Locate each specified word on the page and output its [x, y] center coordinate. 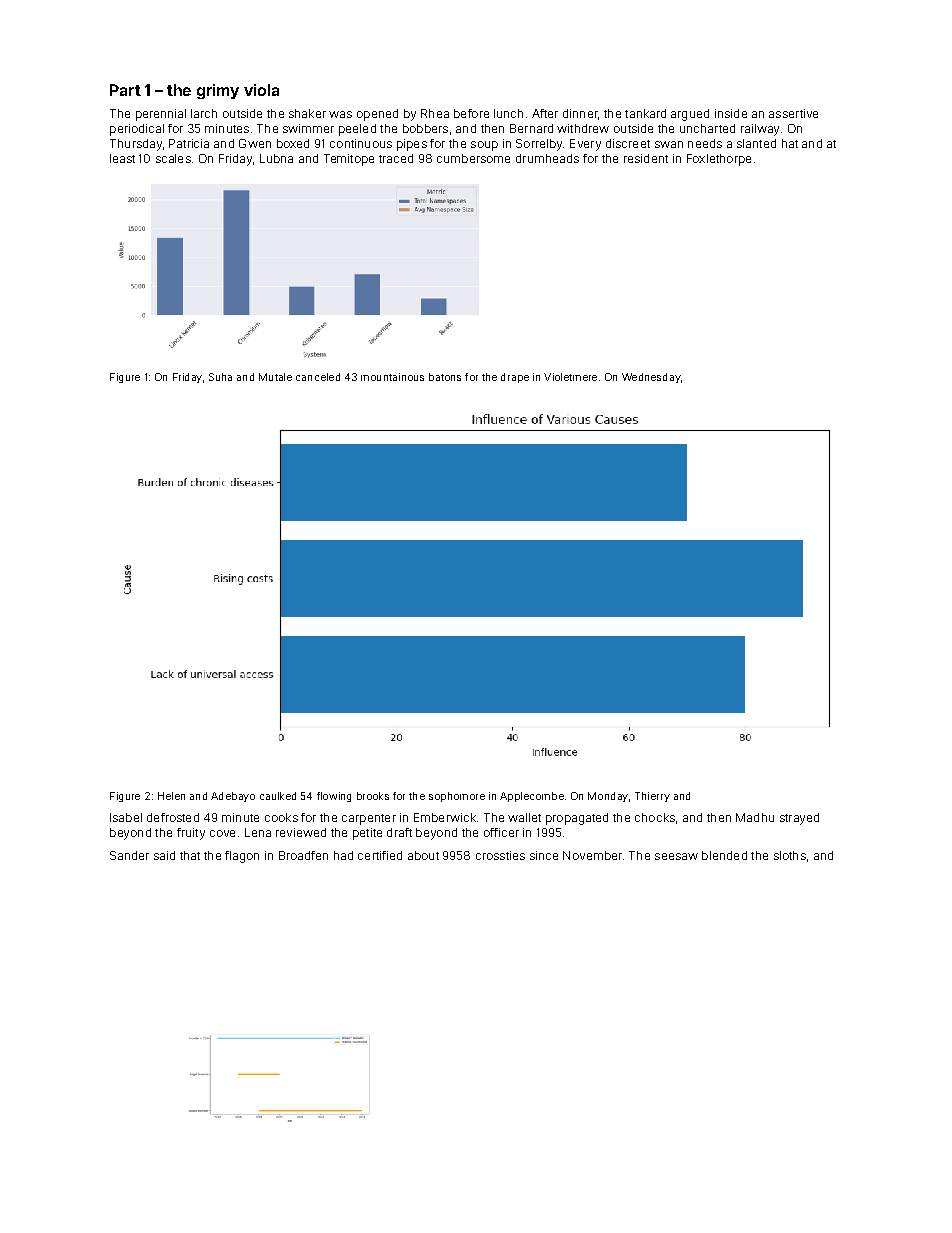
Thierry [652, 797]
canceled [318, 377]
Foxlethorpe [719, 160]
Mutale [275, 377]
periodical [137, 130]
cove [222, 833]
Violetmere [570, 377]
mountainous [392, 377]
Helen [171, 796]
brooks [373, 796]
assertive [793, 113]
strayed [799, 819]
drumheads [547, 158]
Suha [220, 377]
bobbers [425, 128]
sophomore [457, 797]
